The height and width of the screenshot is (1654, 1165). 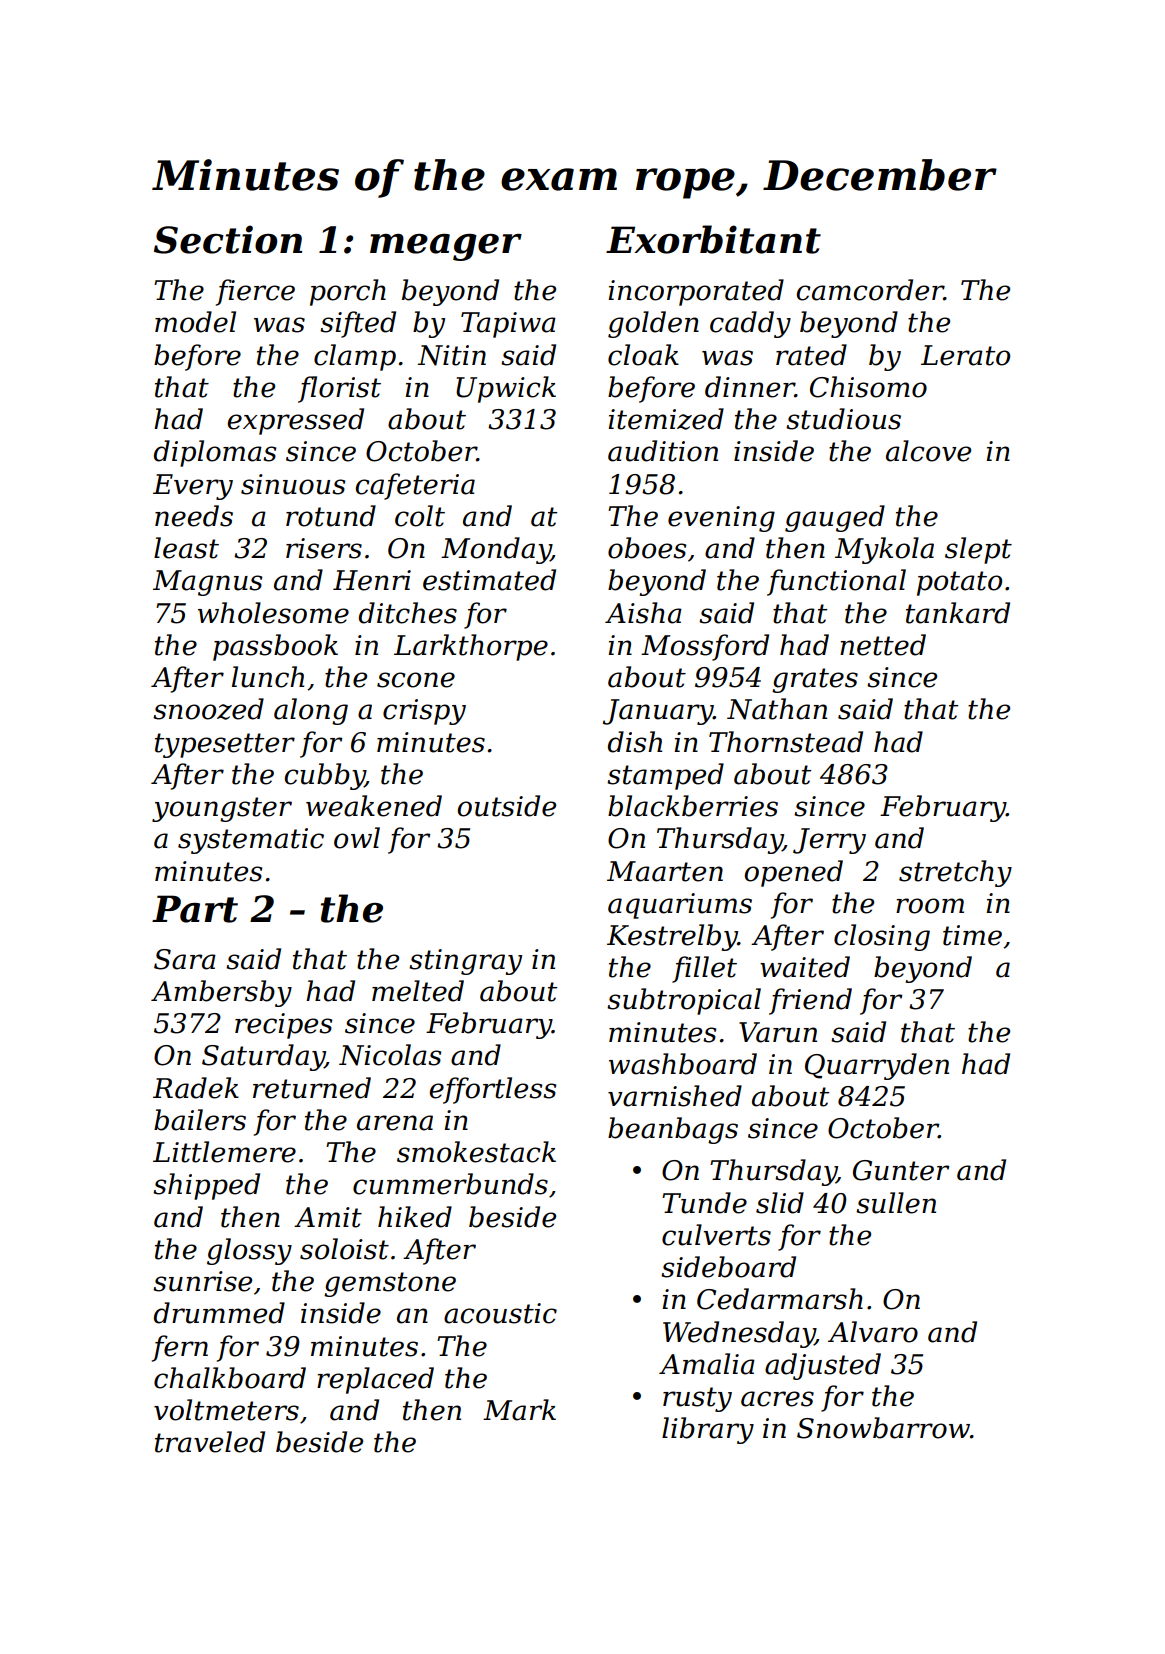 I want to click on beanbags, so click(x=673, y=1130).
